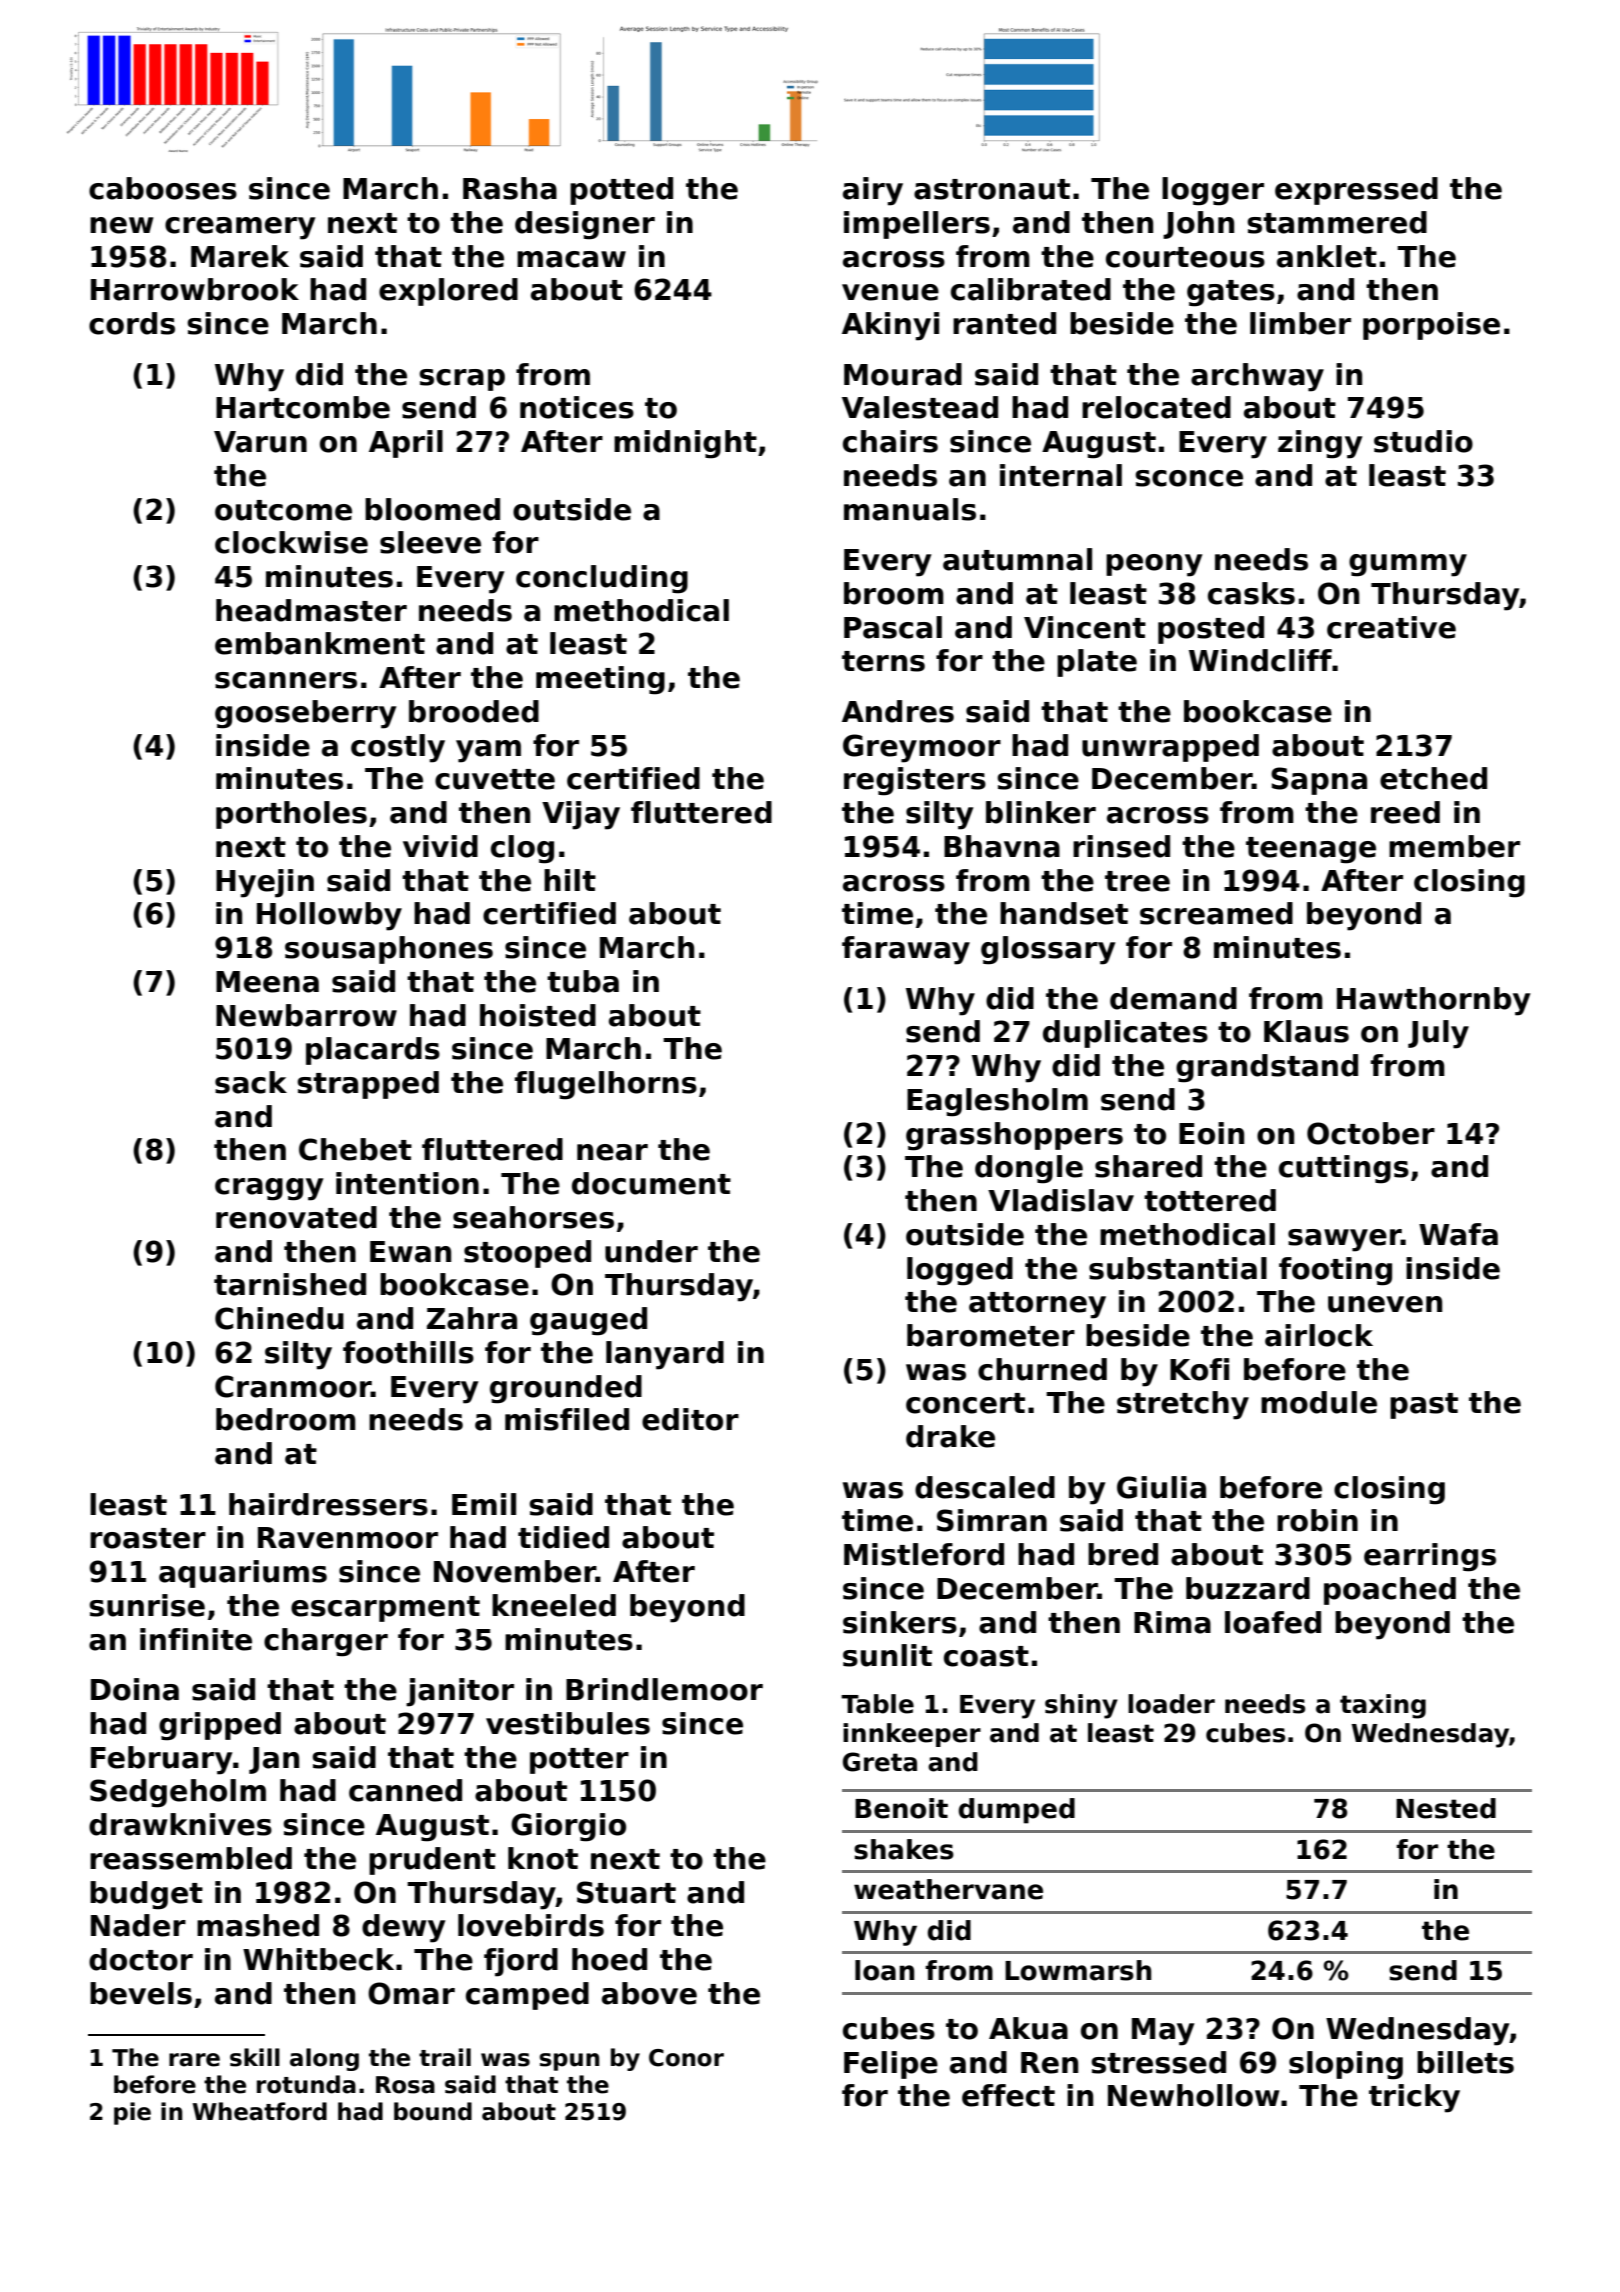 This image has width=1620, height=2292. What do you see at coordinates (1433, 778) in the image?
I see `etched` at bounding box center [1433, 778].
